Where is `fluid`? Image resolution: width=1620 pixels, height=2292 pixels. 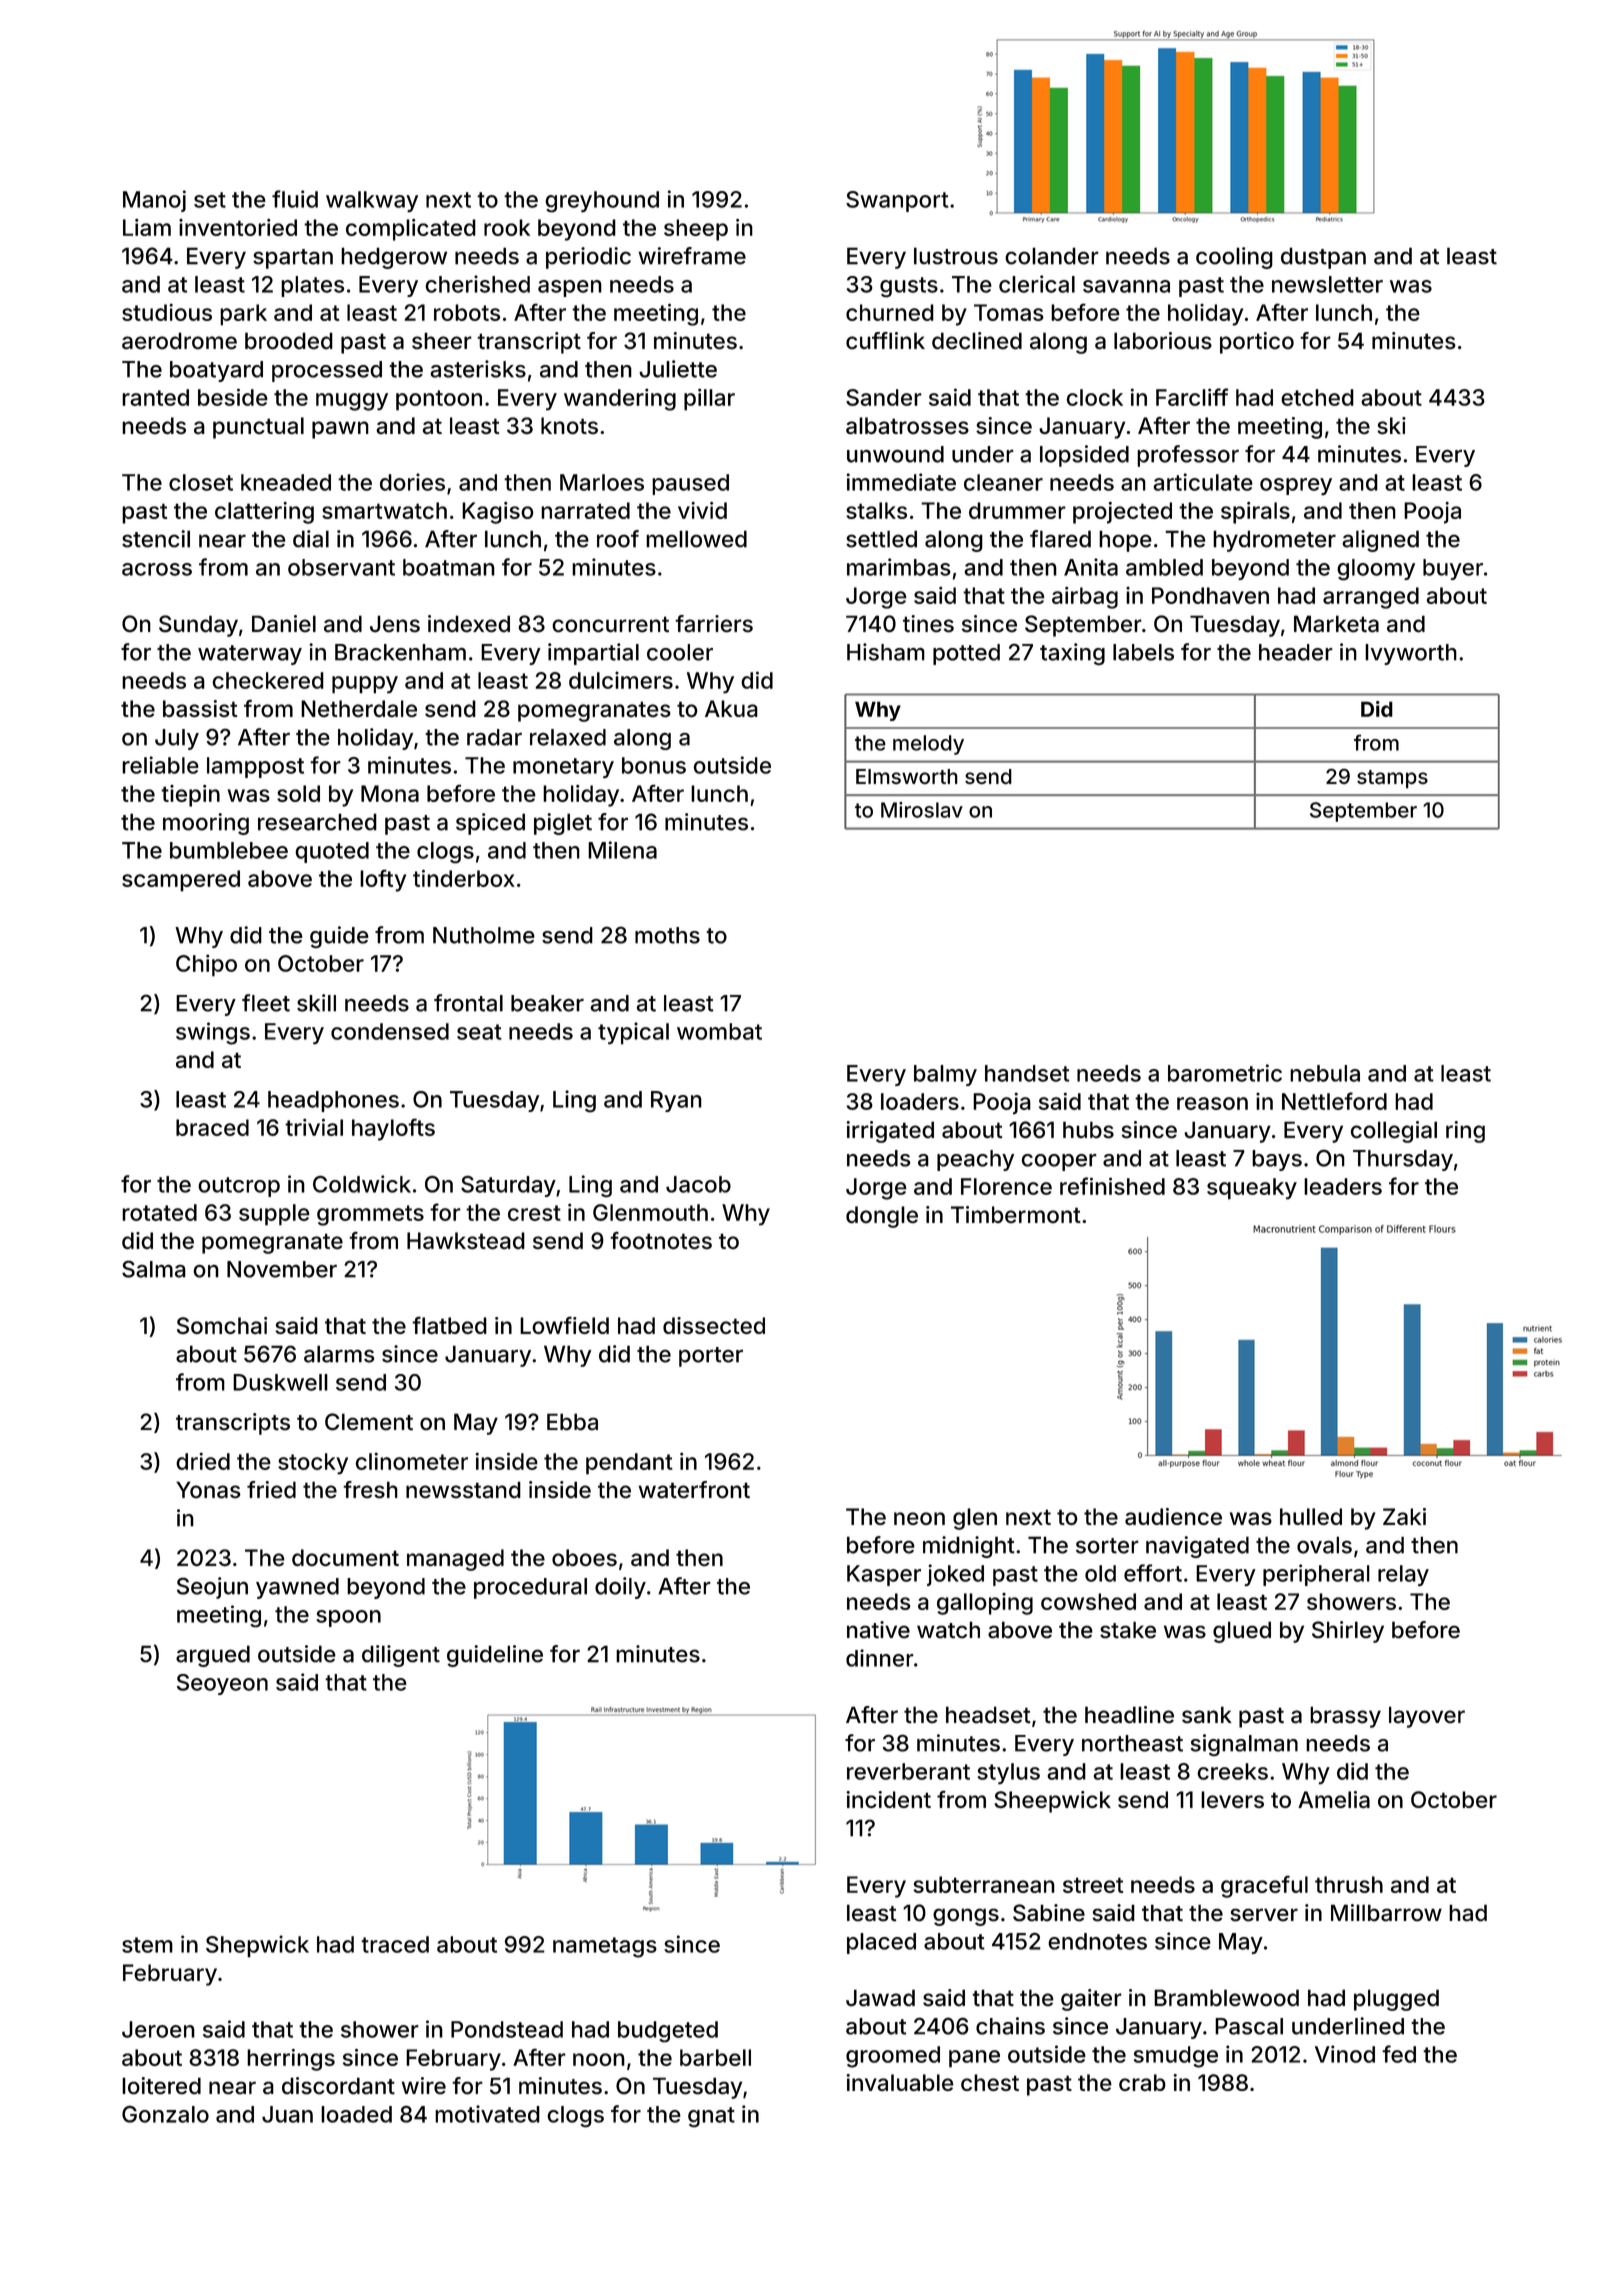
fluid is located at coordinates (295, 199).
